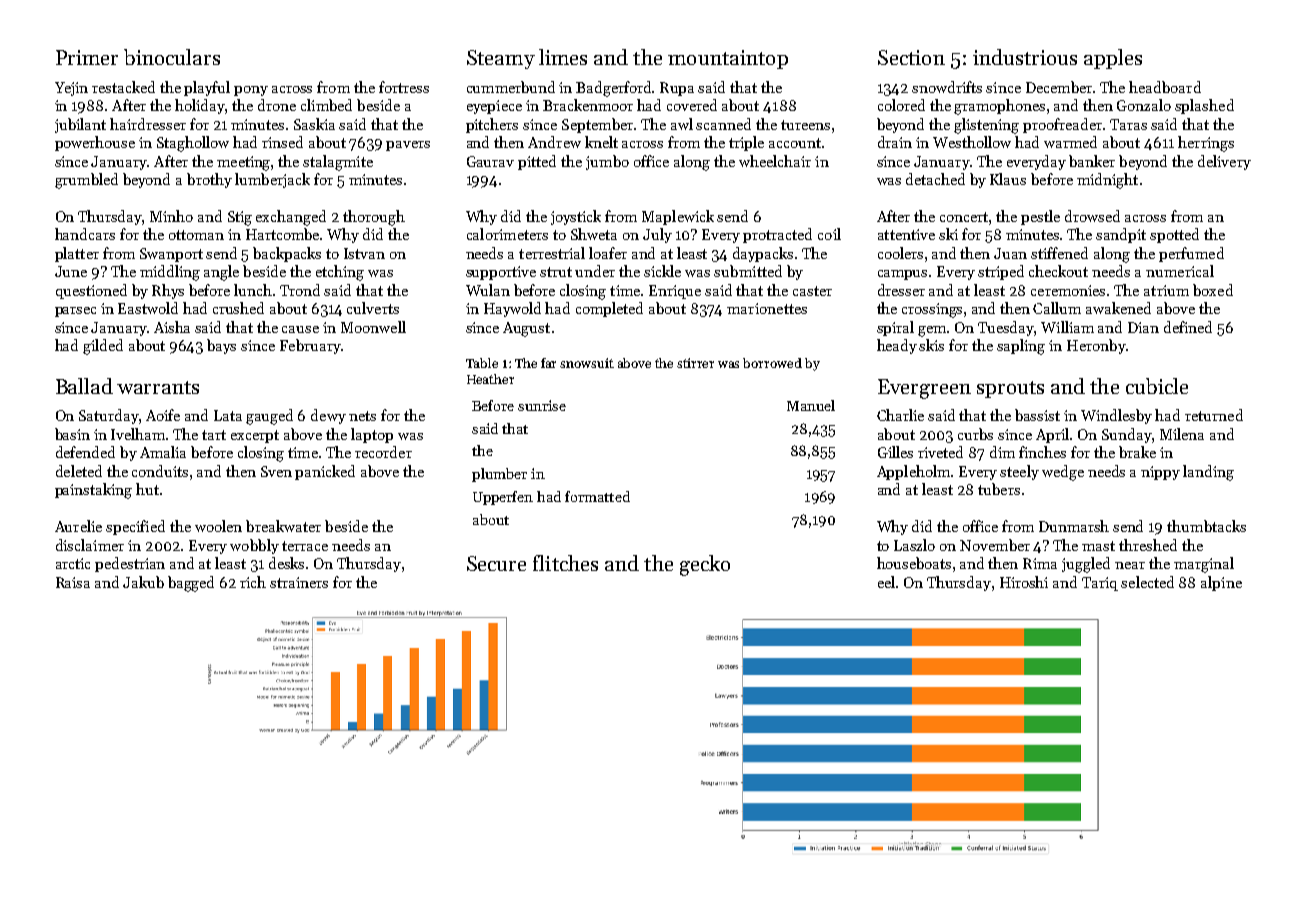  I want to click on cubicle, so click(1157, 386).
